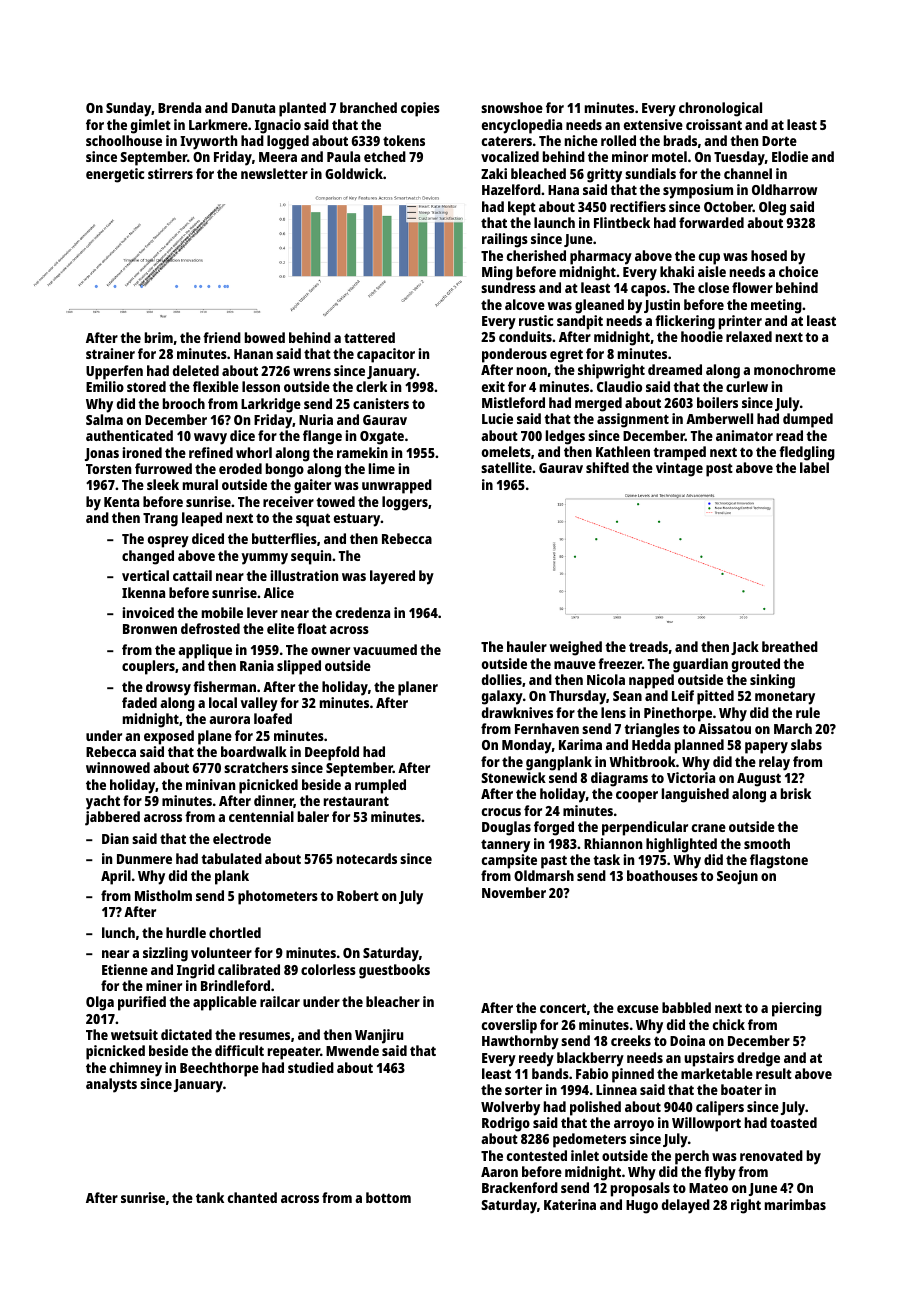 This page has width=924, height=1308. What do you see at coordinates (104, 419) in the page?
I see `Salma` at bounding box center [104, 419].
